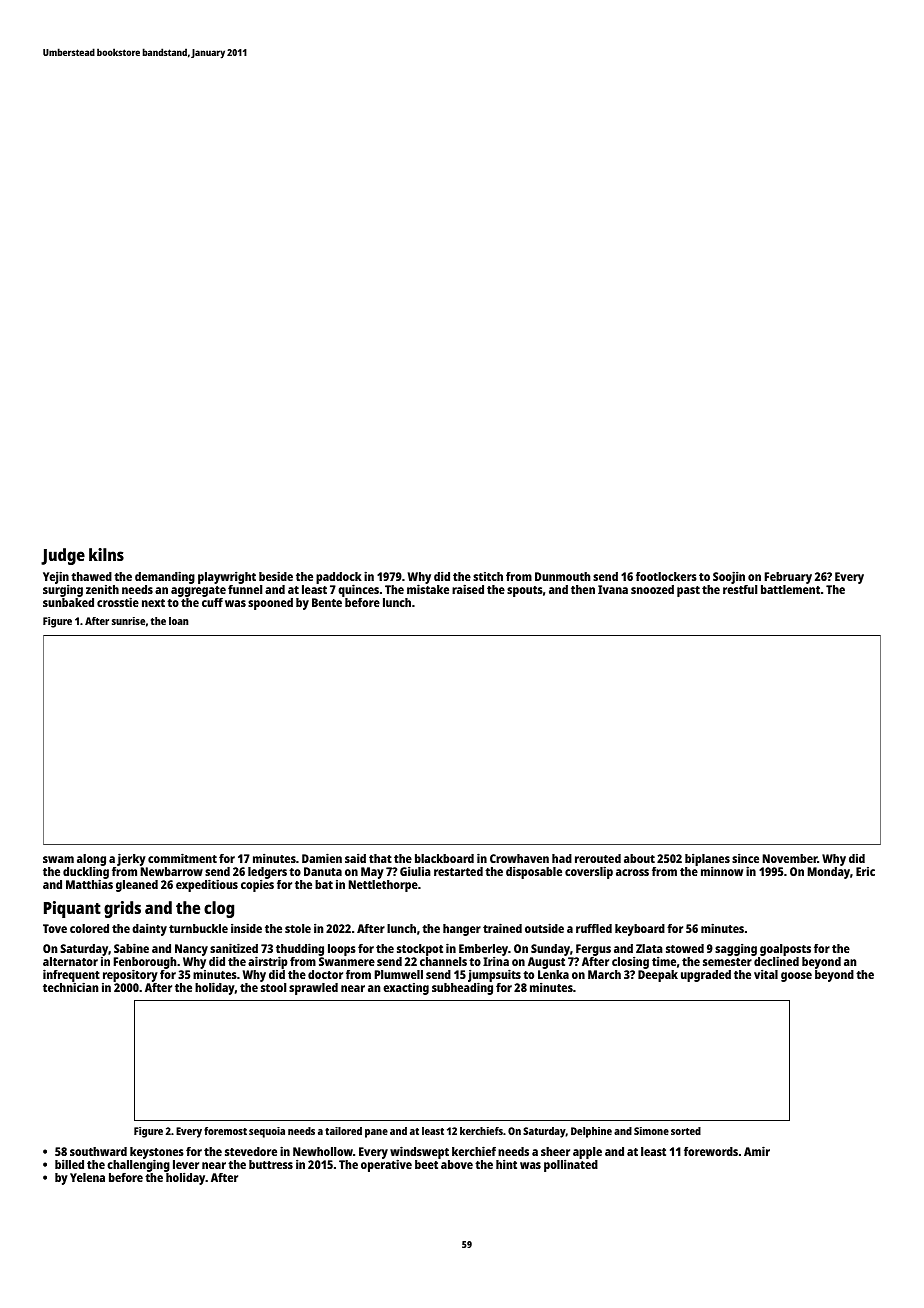  What do you see at coordinates (118, 602) in the image?
I see `crosstie` at bounding box center [118, 602].
